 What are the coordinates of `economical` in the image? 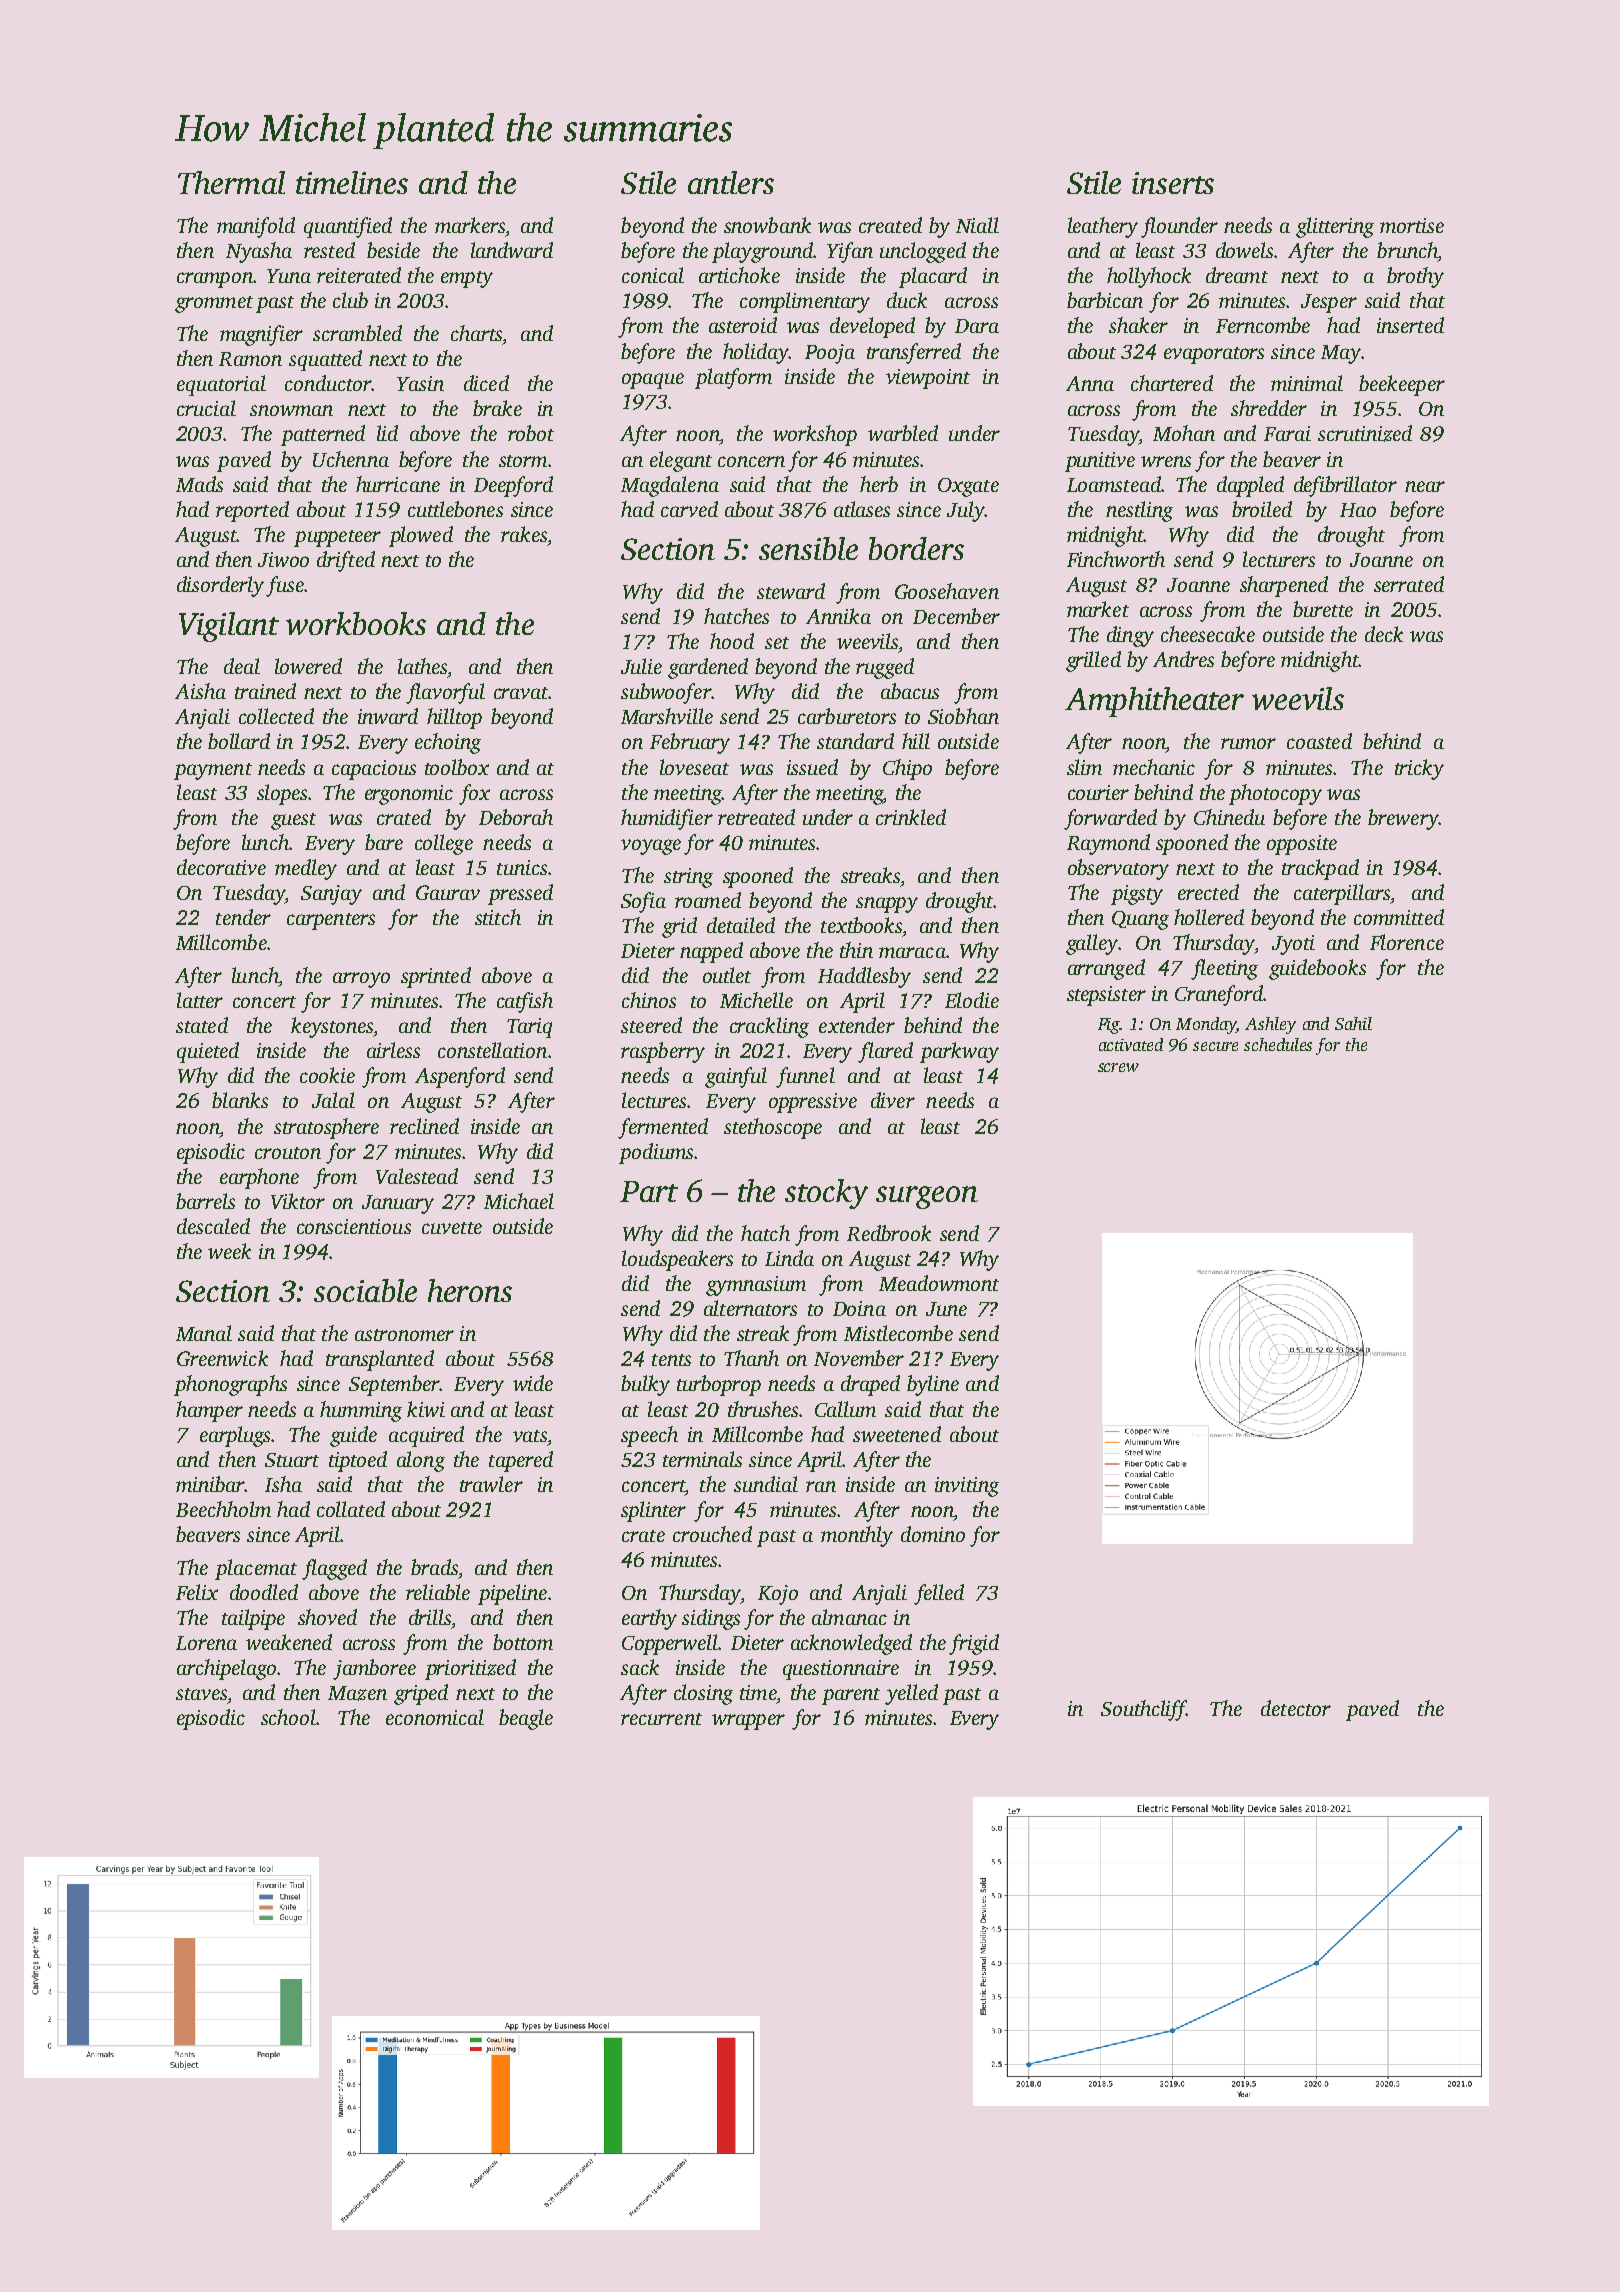 It's located at (435, 1717).
